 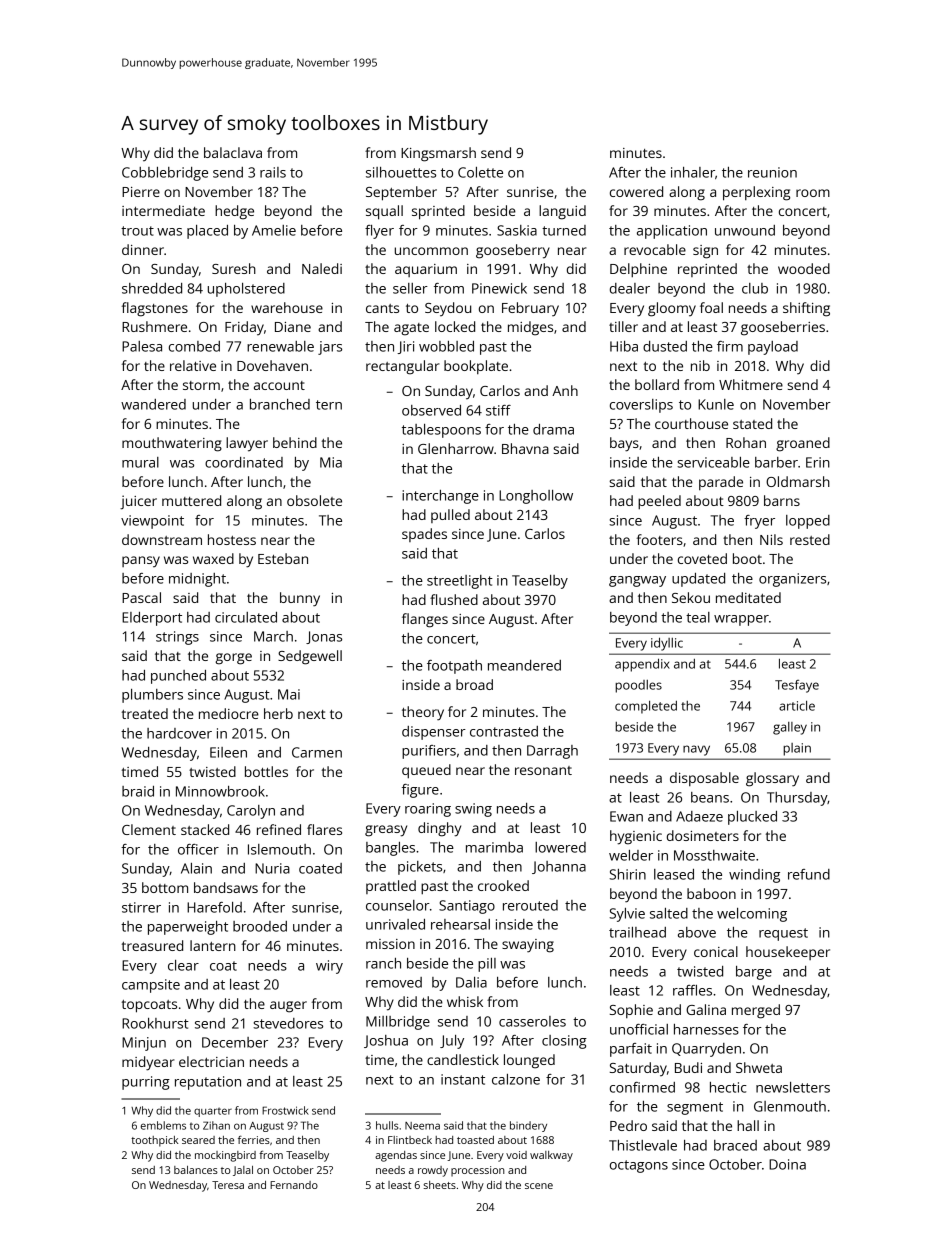 What do you see at coordinates (154, 326) in the page?
I see `Rushmere` at bounding box center [154, 326].
